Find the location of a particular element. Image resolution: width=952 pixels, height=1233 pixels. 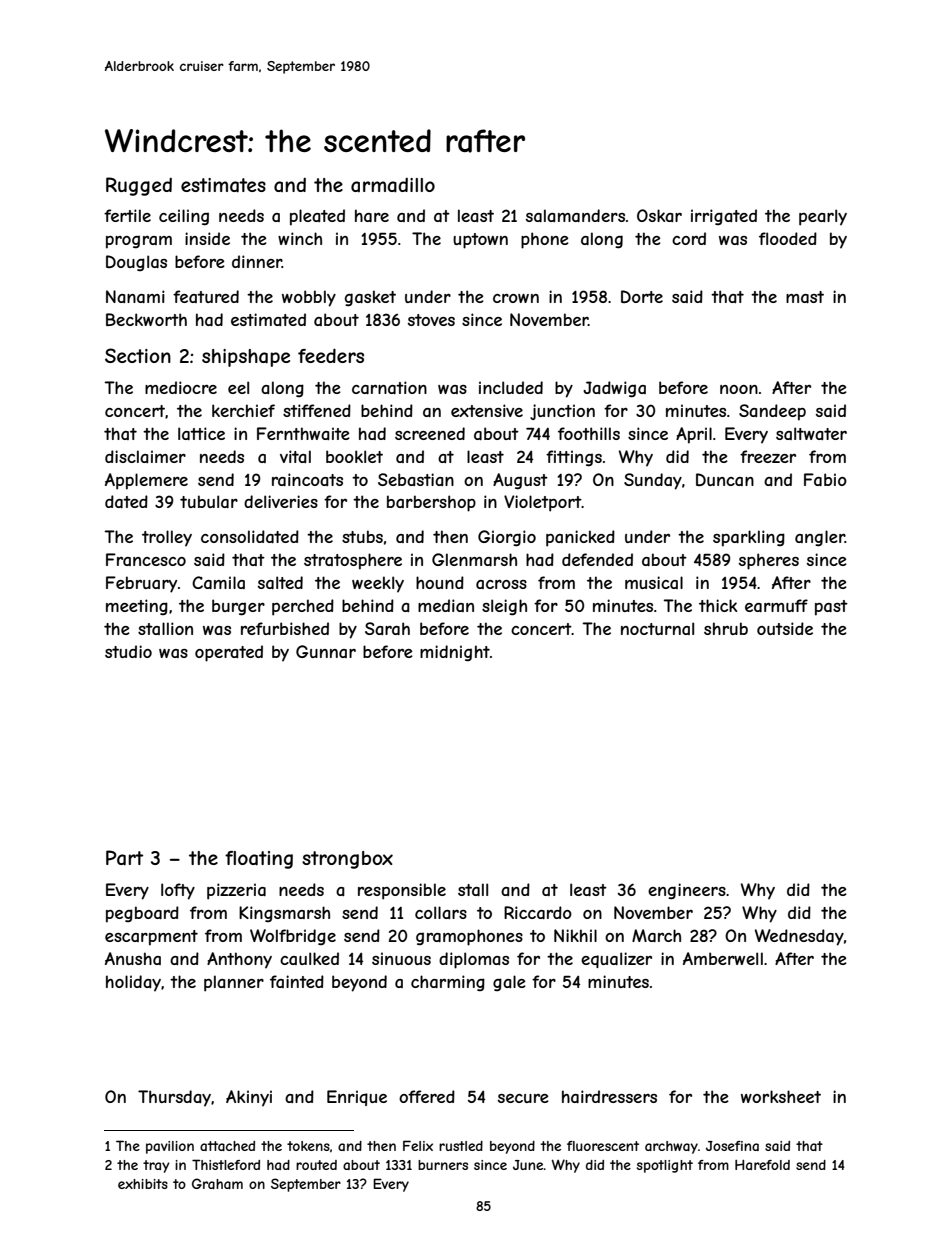

irrigated is located at coordinates (724, 217).
